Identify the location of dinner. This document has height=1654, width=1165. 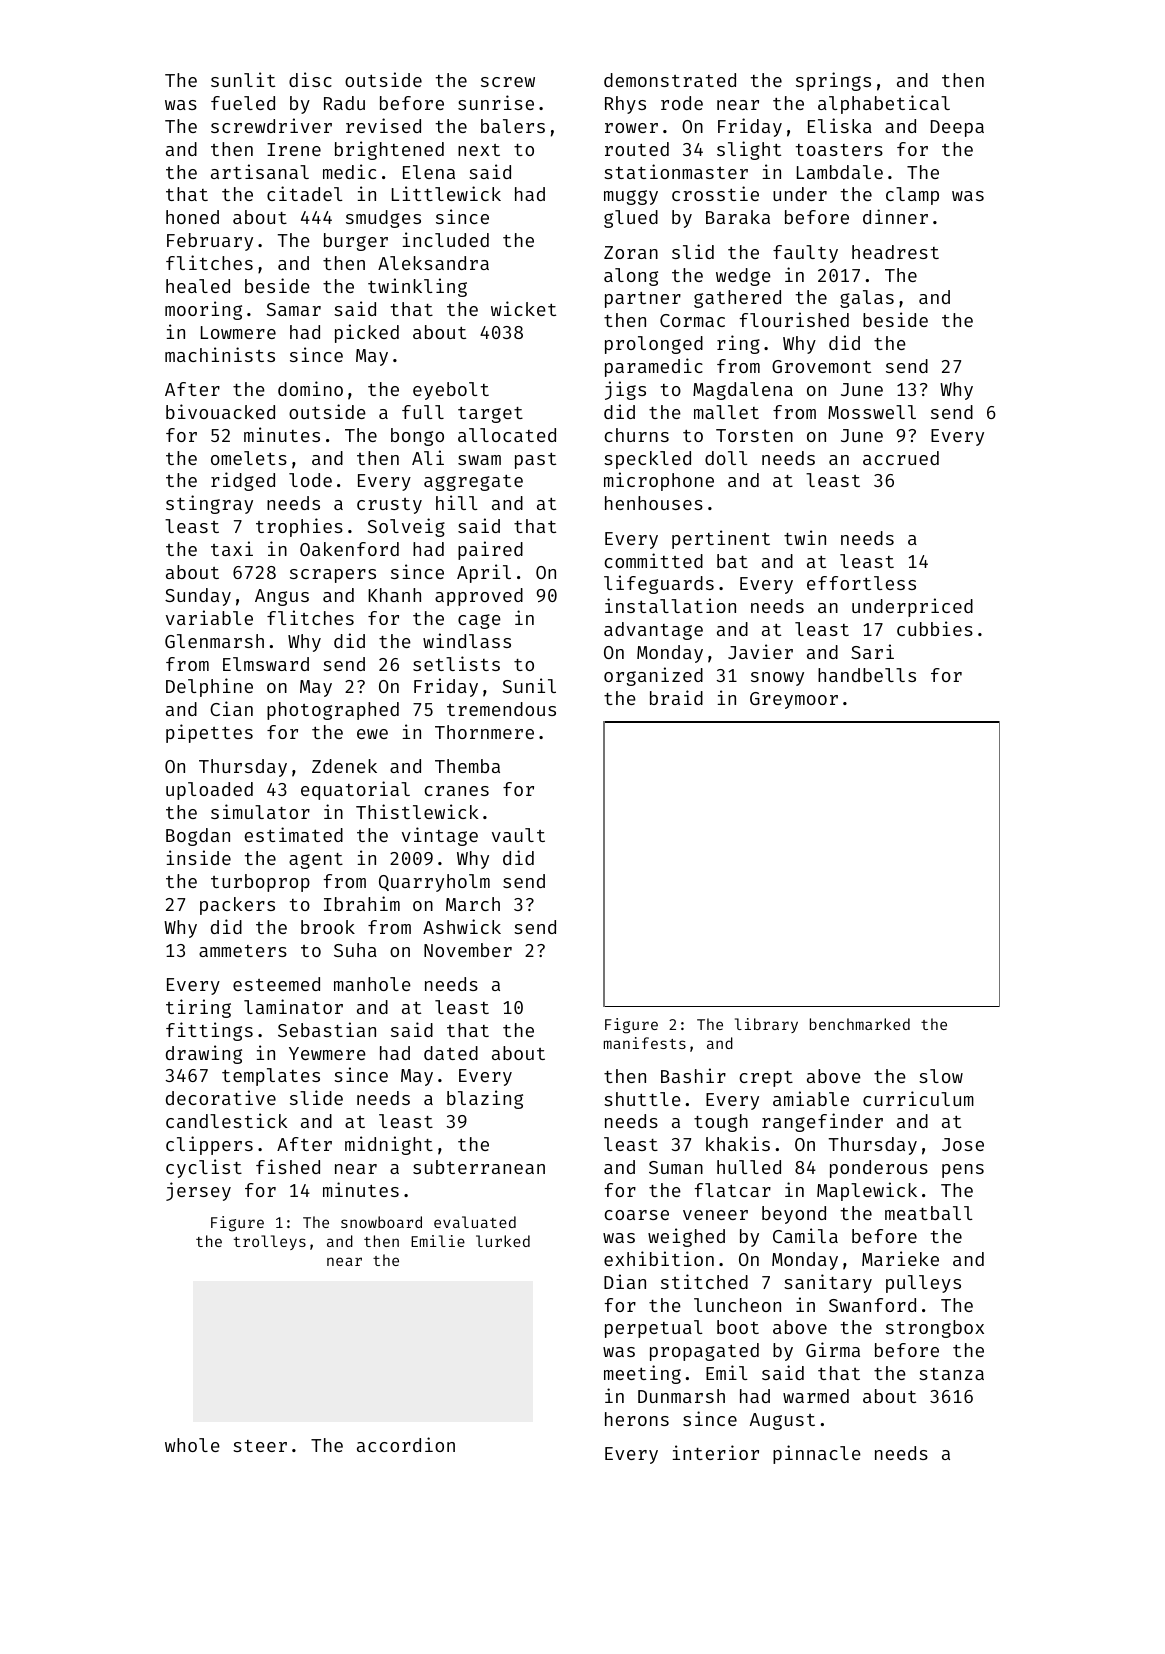
(895, 216).
